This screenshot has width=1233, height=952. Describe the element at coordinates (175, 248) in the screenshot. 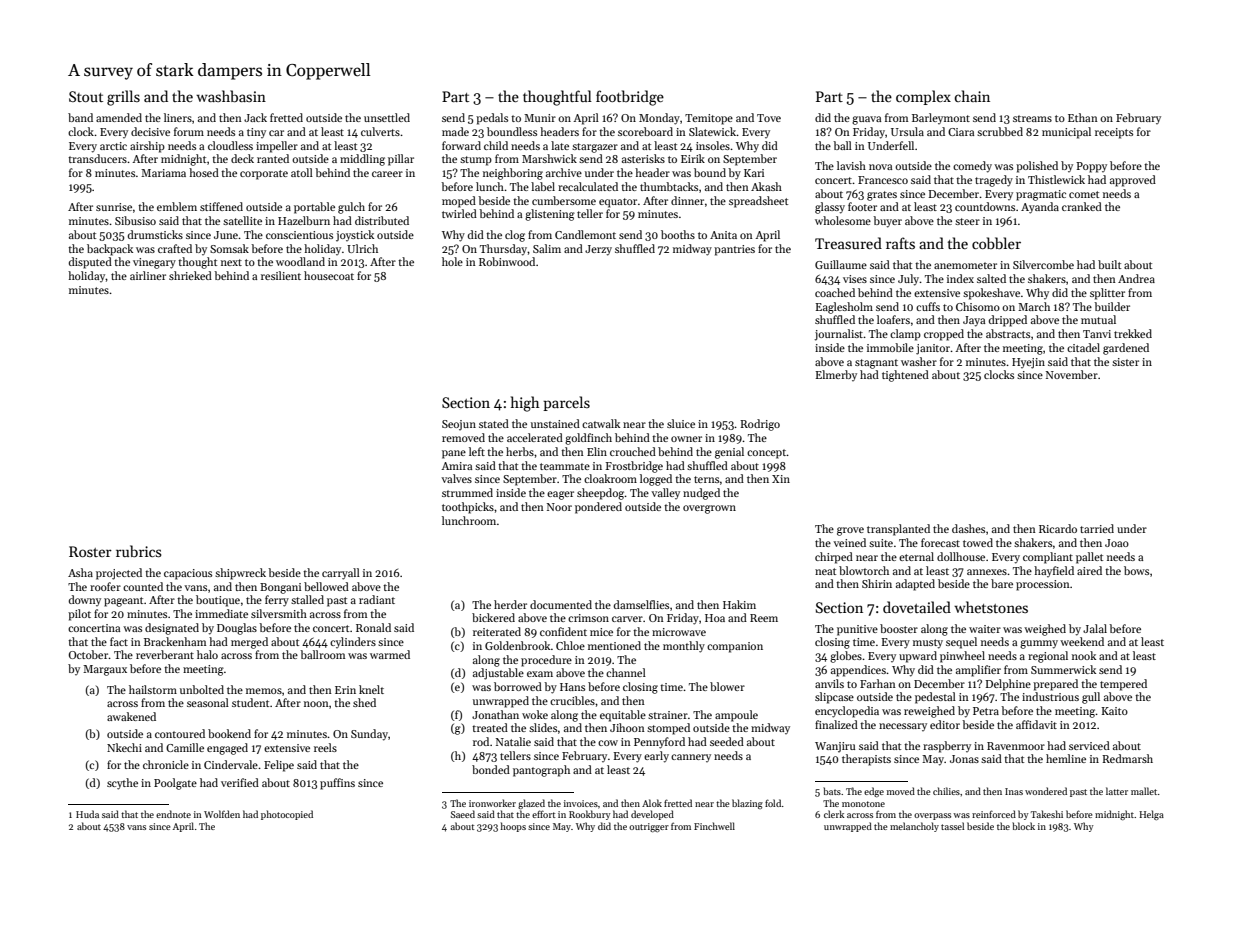

I see `crafted` at that location.
